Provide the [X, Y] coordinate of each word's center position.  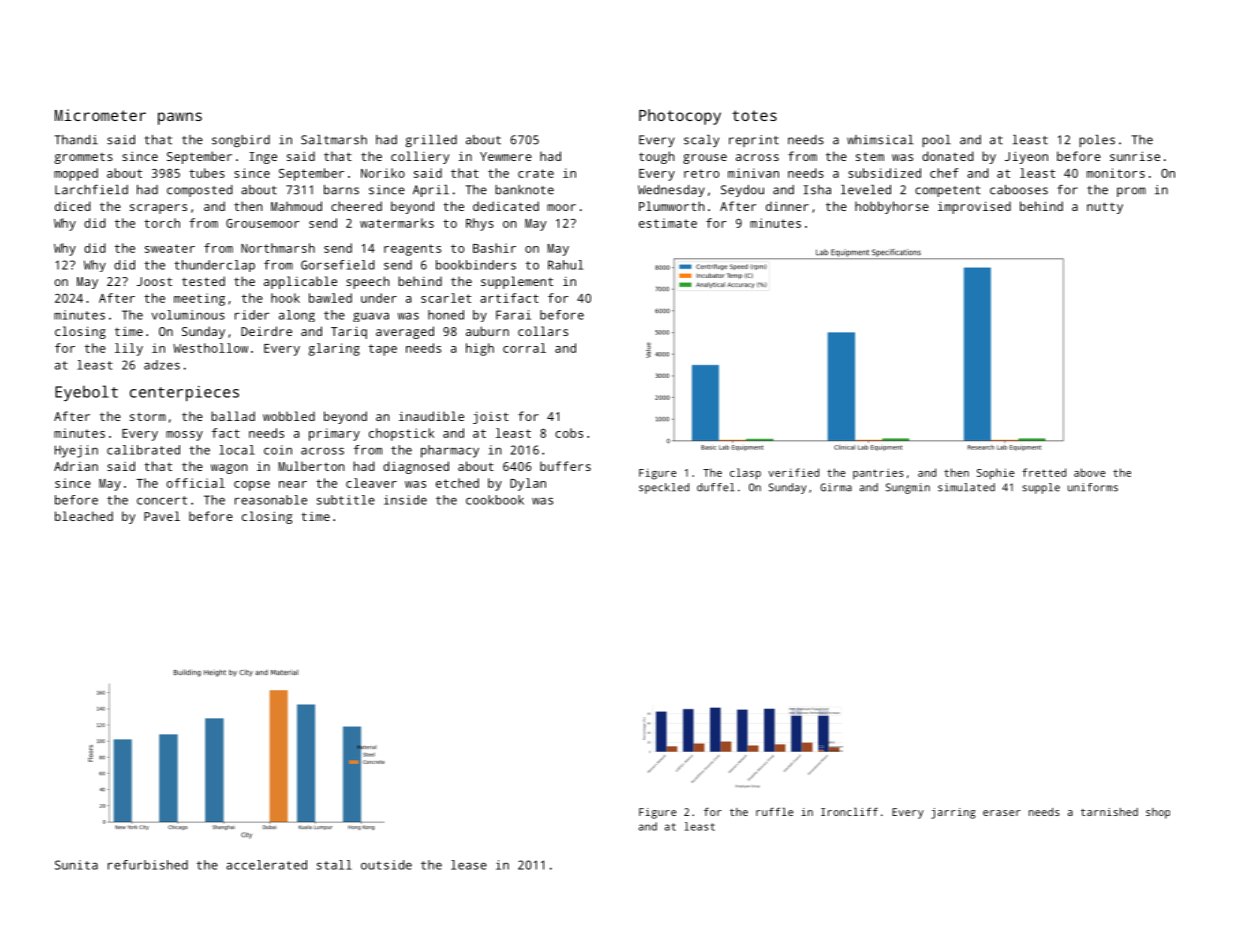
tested [203, 281]
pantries [878, 473]
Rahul [565, 265]
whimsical [880, 140]
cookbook [495, 500]
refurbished [148, 865]
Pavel [162, 516]
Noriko [383, 173]
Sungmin [908, 488]
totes [754, 115]
